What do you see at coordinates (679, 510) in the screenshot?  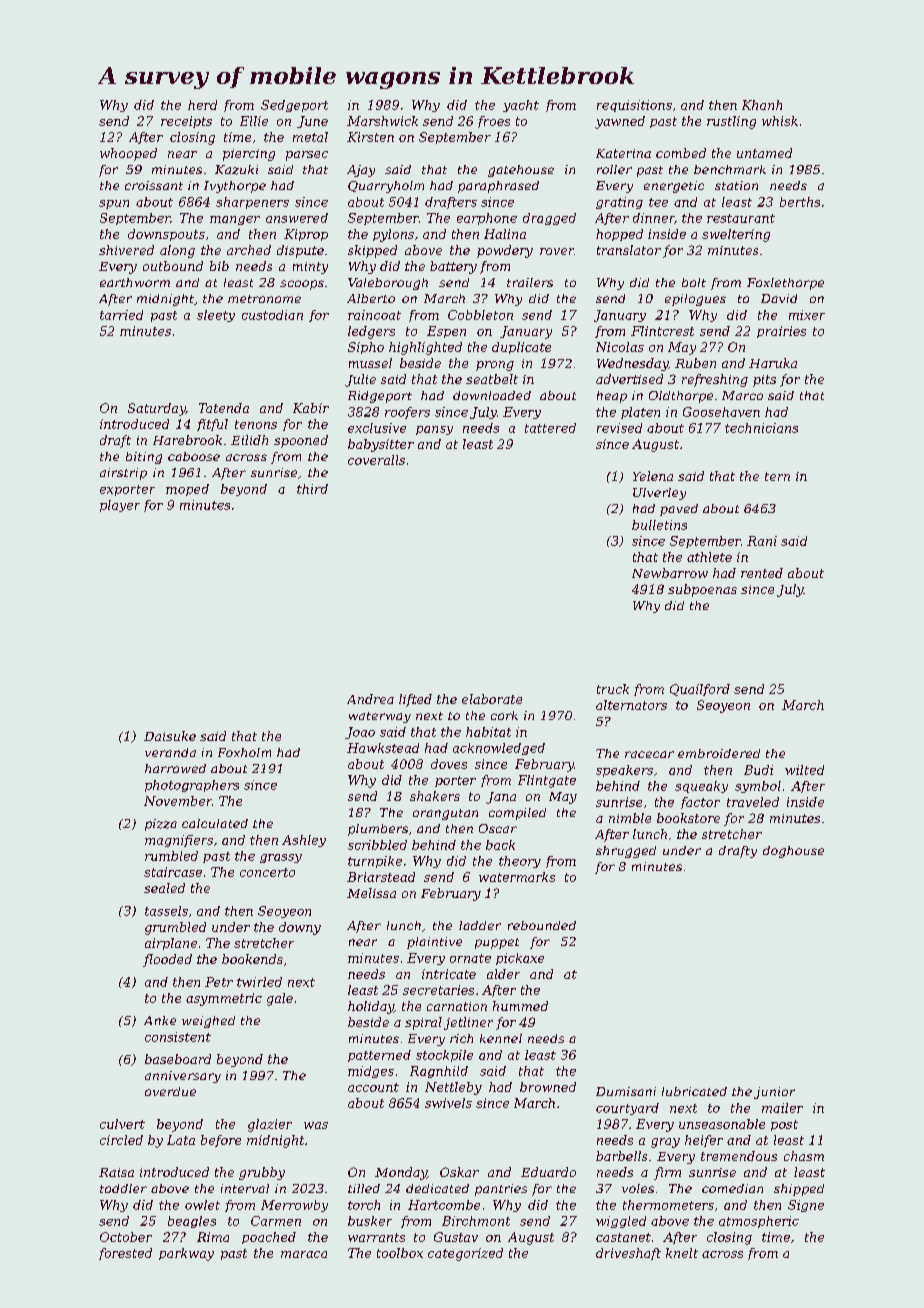 I see `paved` at bounding box center [679, 510].
